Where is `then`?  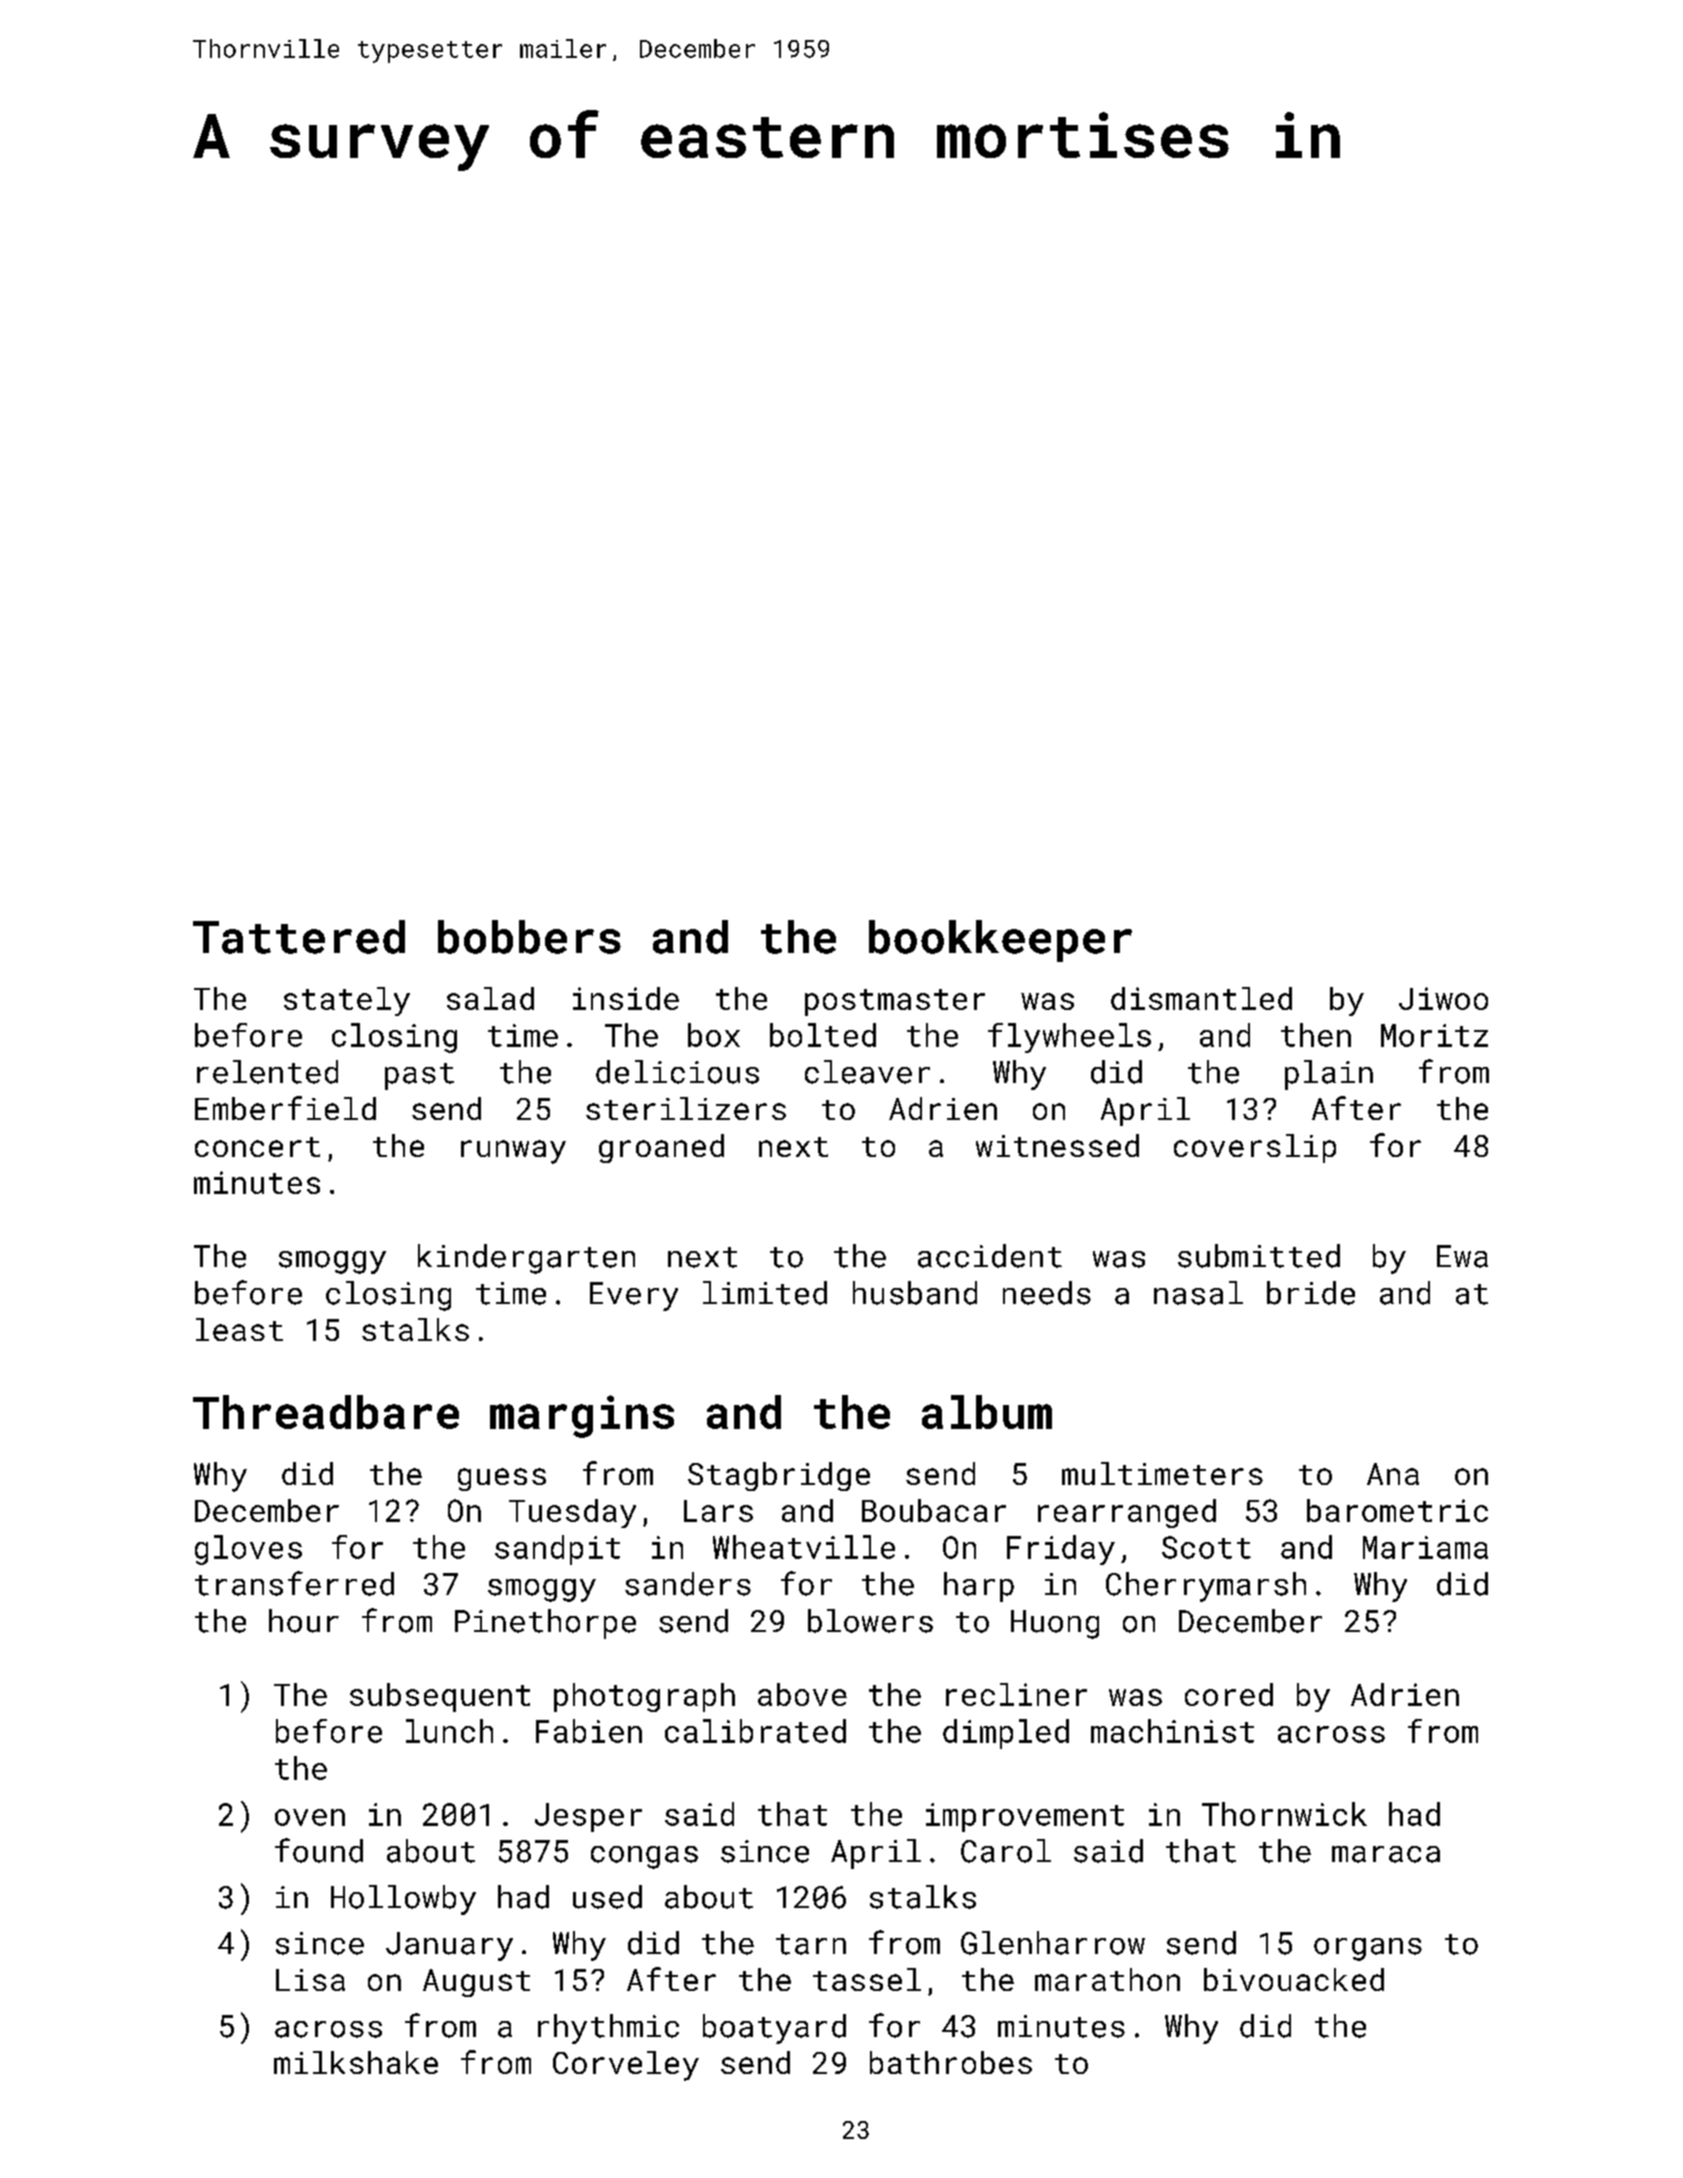 then is located at coordinates (1316, 1035).
